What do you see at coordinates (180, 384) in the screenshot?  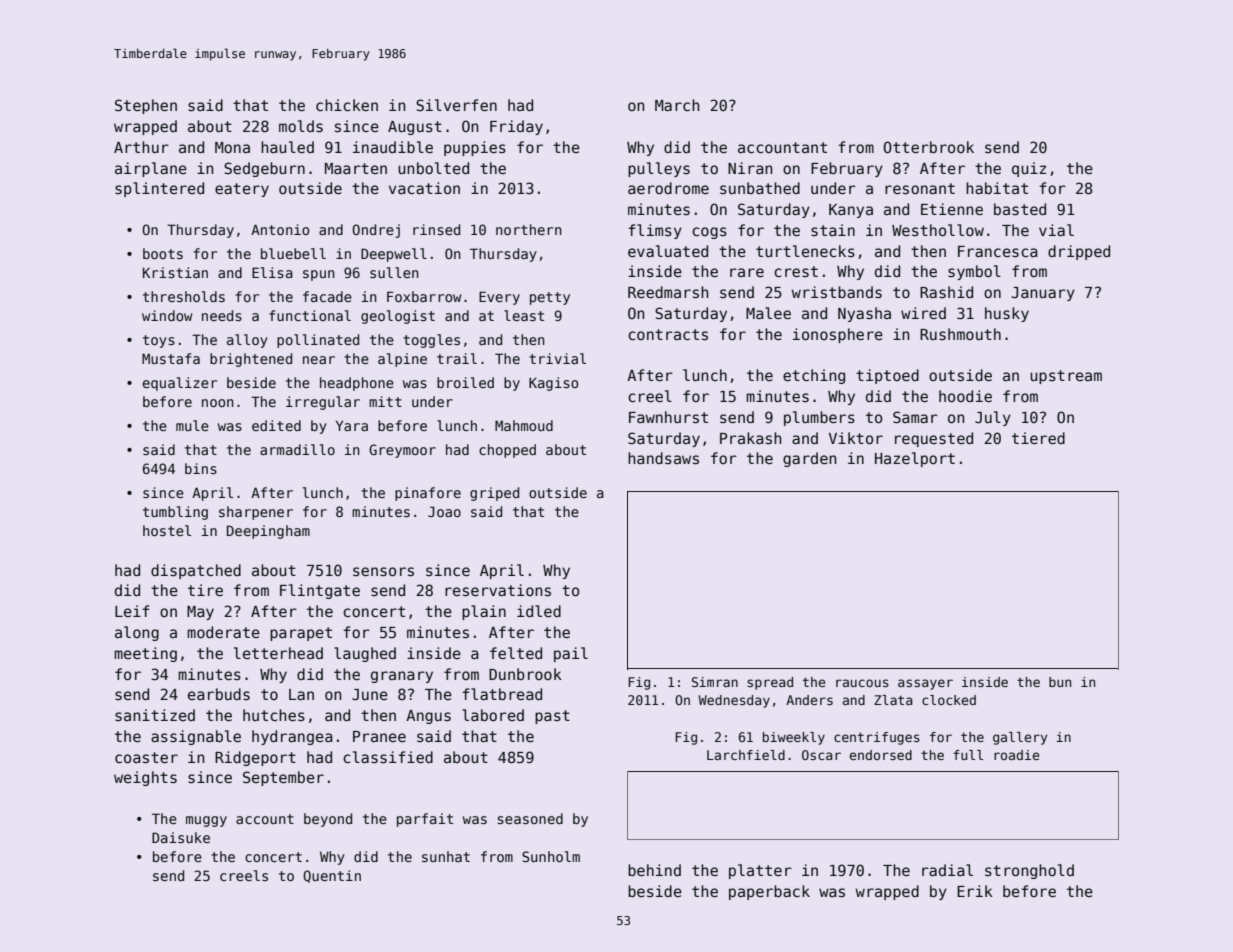 I see `equalizer` at bounding box center [180, 384].
